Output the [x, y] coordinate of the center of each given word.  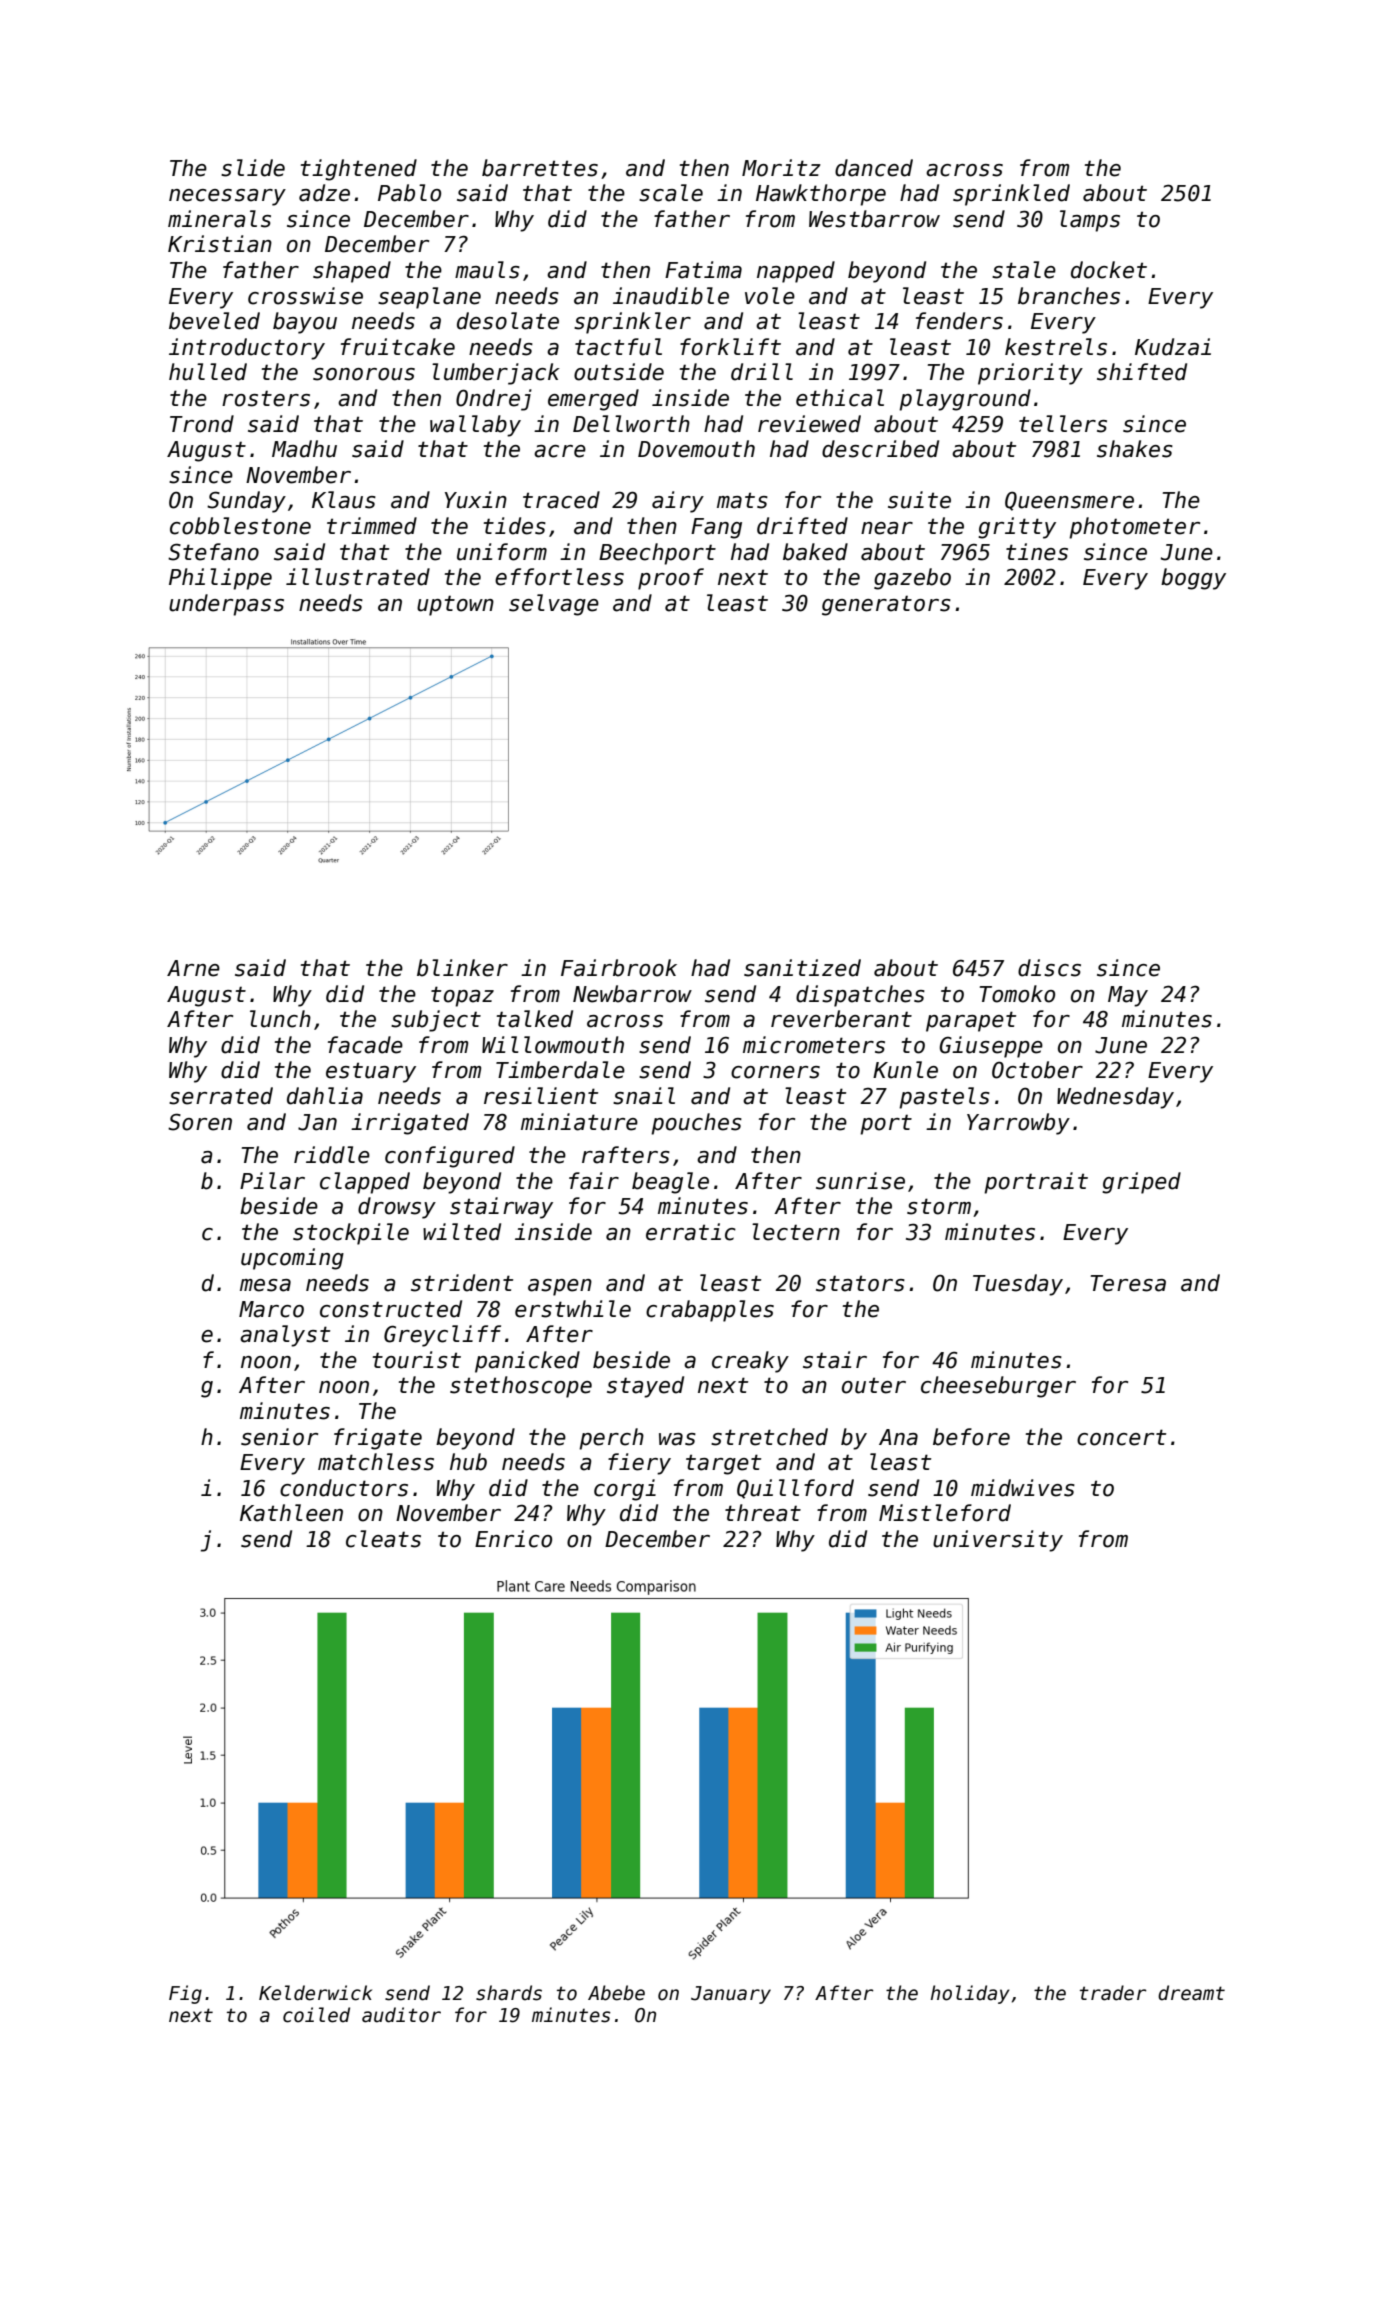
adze [324, 193]
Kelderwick [315, 1993]
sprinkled [1011, 195]
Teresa [1128, 1283]
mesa [265, 1285]
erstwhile [573, 1309]
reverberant [841, 1019]
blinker [462, 968]
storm [939, 1206]
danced [874, 168]
